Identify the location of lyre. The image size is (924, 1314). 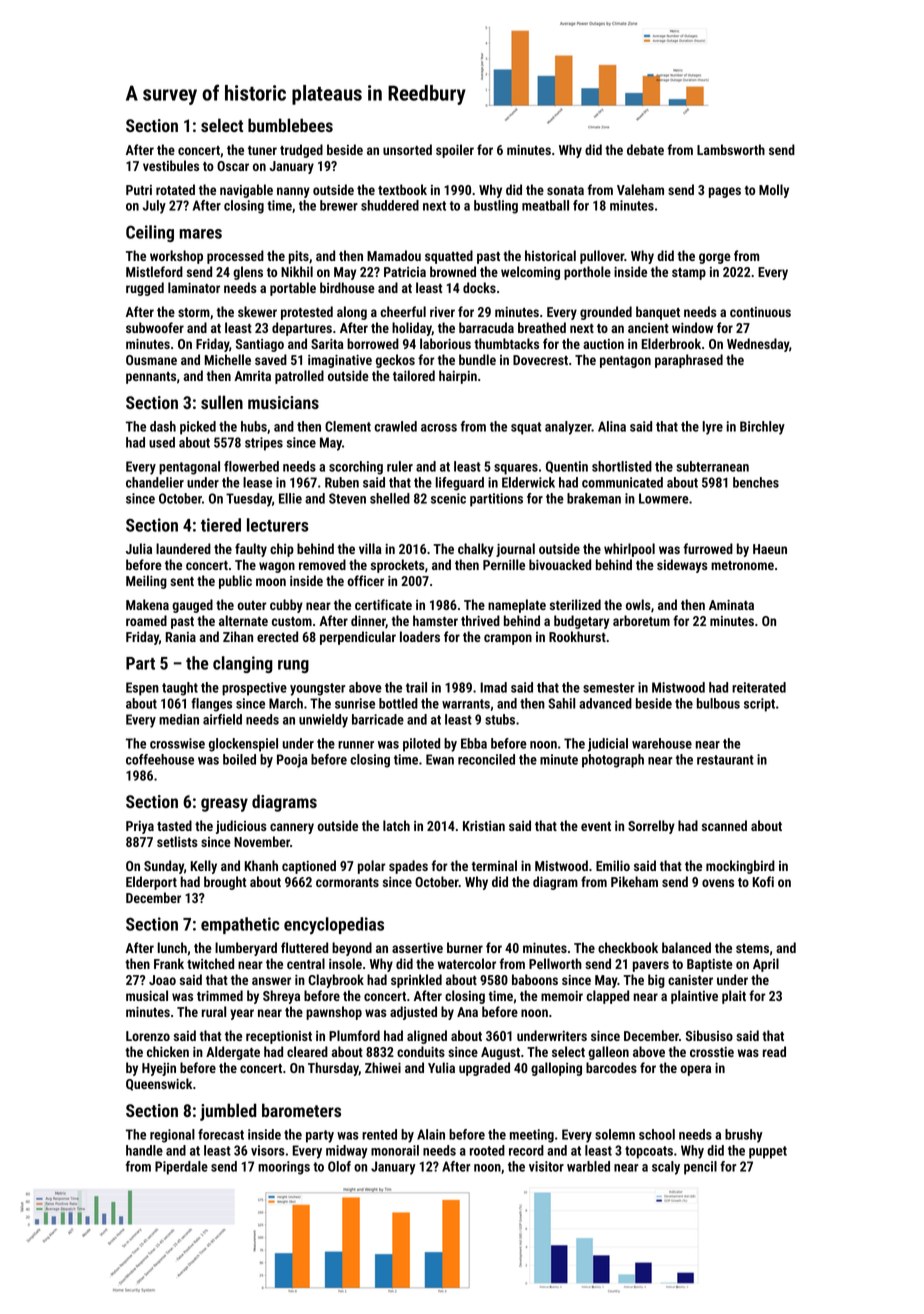
(712, 428).
